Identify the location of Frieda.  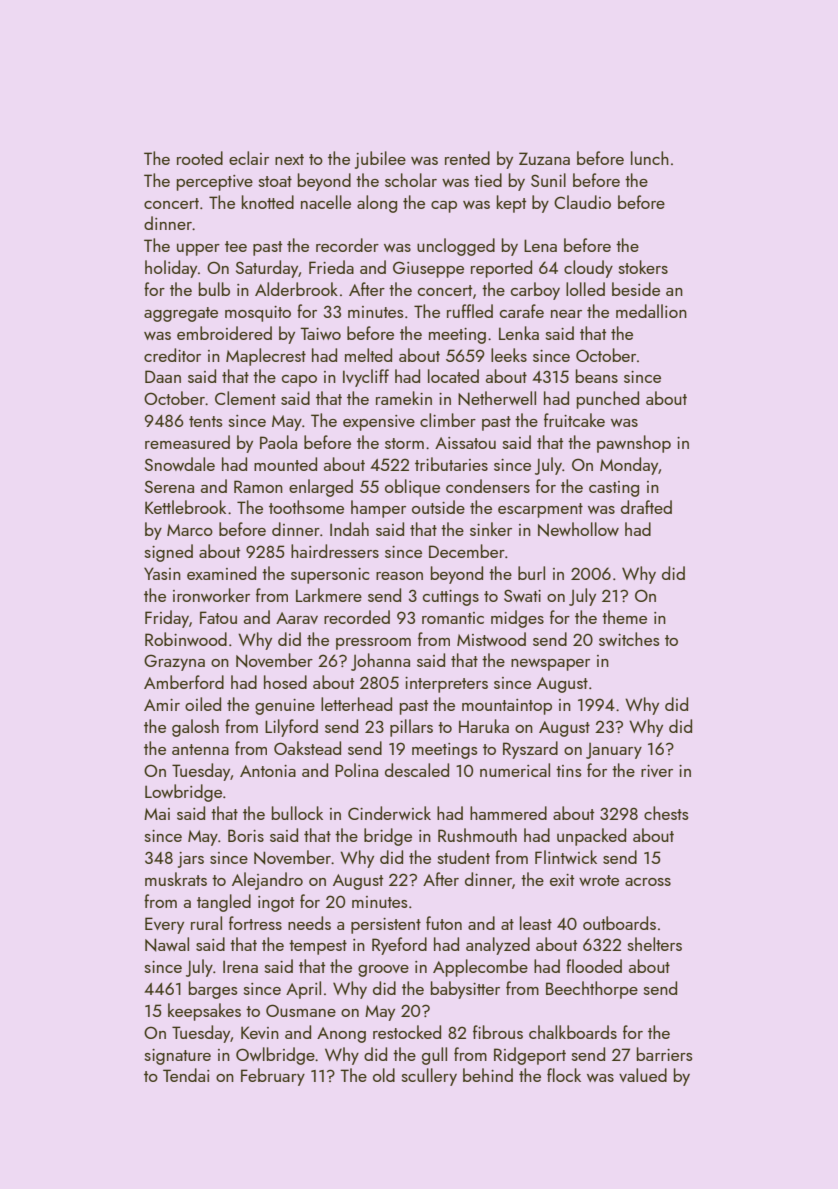
(331, 267).
